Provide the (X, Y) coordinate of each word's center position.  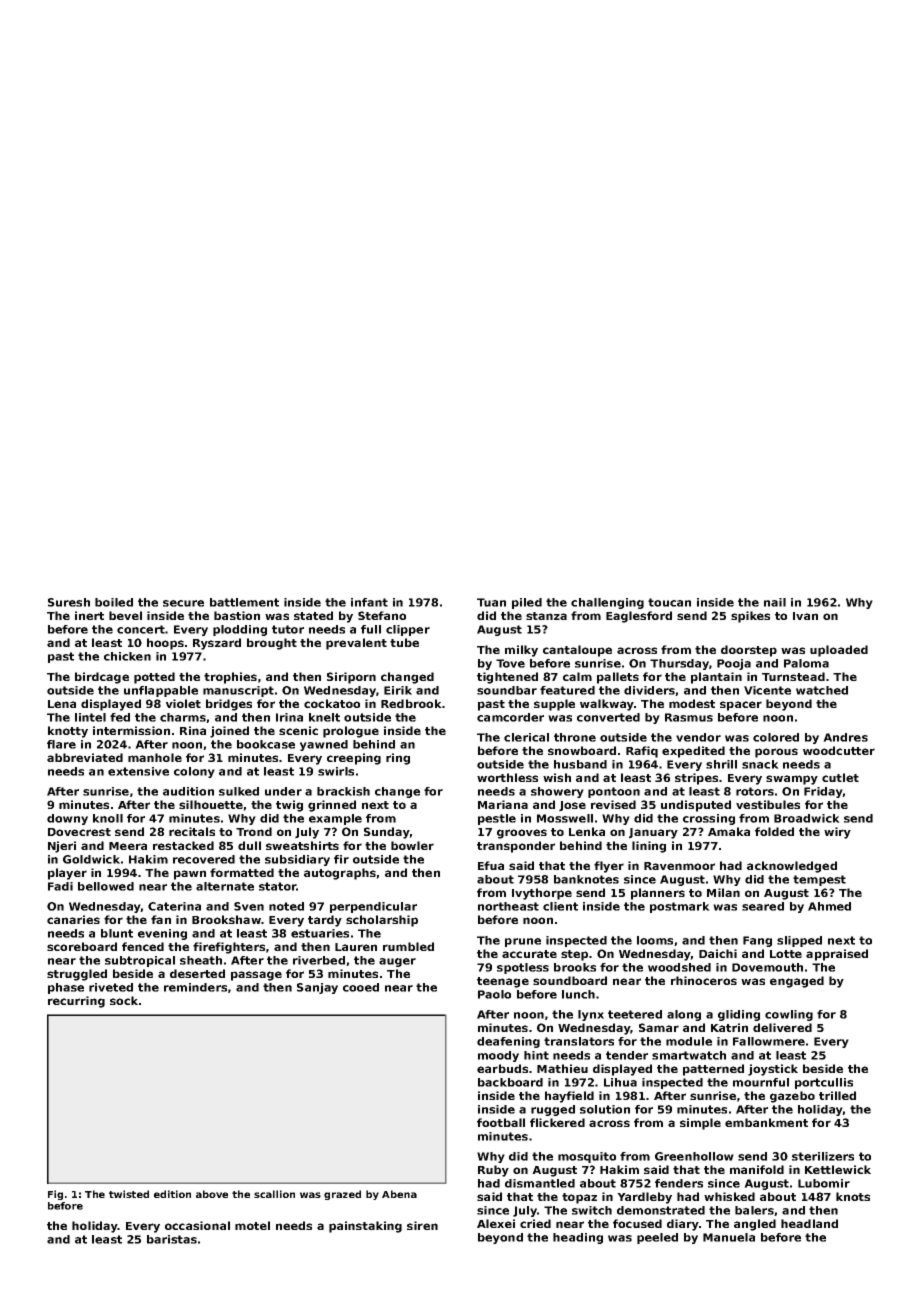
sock (124, 1000)
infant (369, 602)
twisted (129, 1194)
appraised (837, 955)
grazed (342, 1195)
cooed (361, 987)
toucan (669, 602)
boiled (114, 602)
